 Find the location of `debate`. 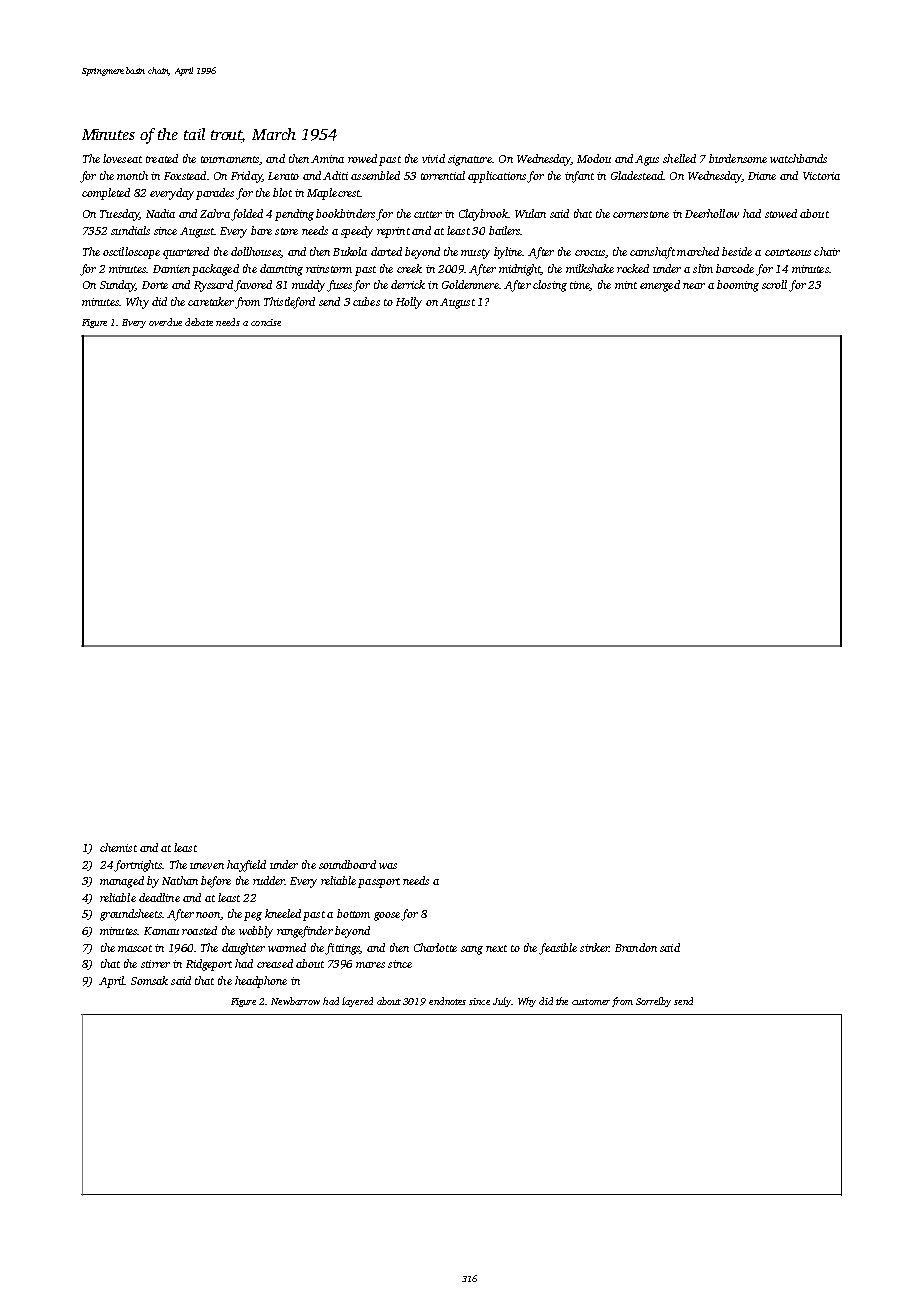

debate is located at coordinates (199, 322).
